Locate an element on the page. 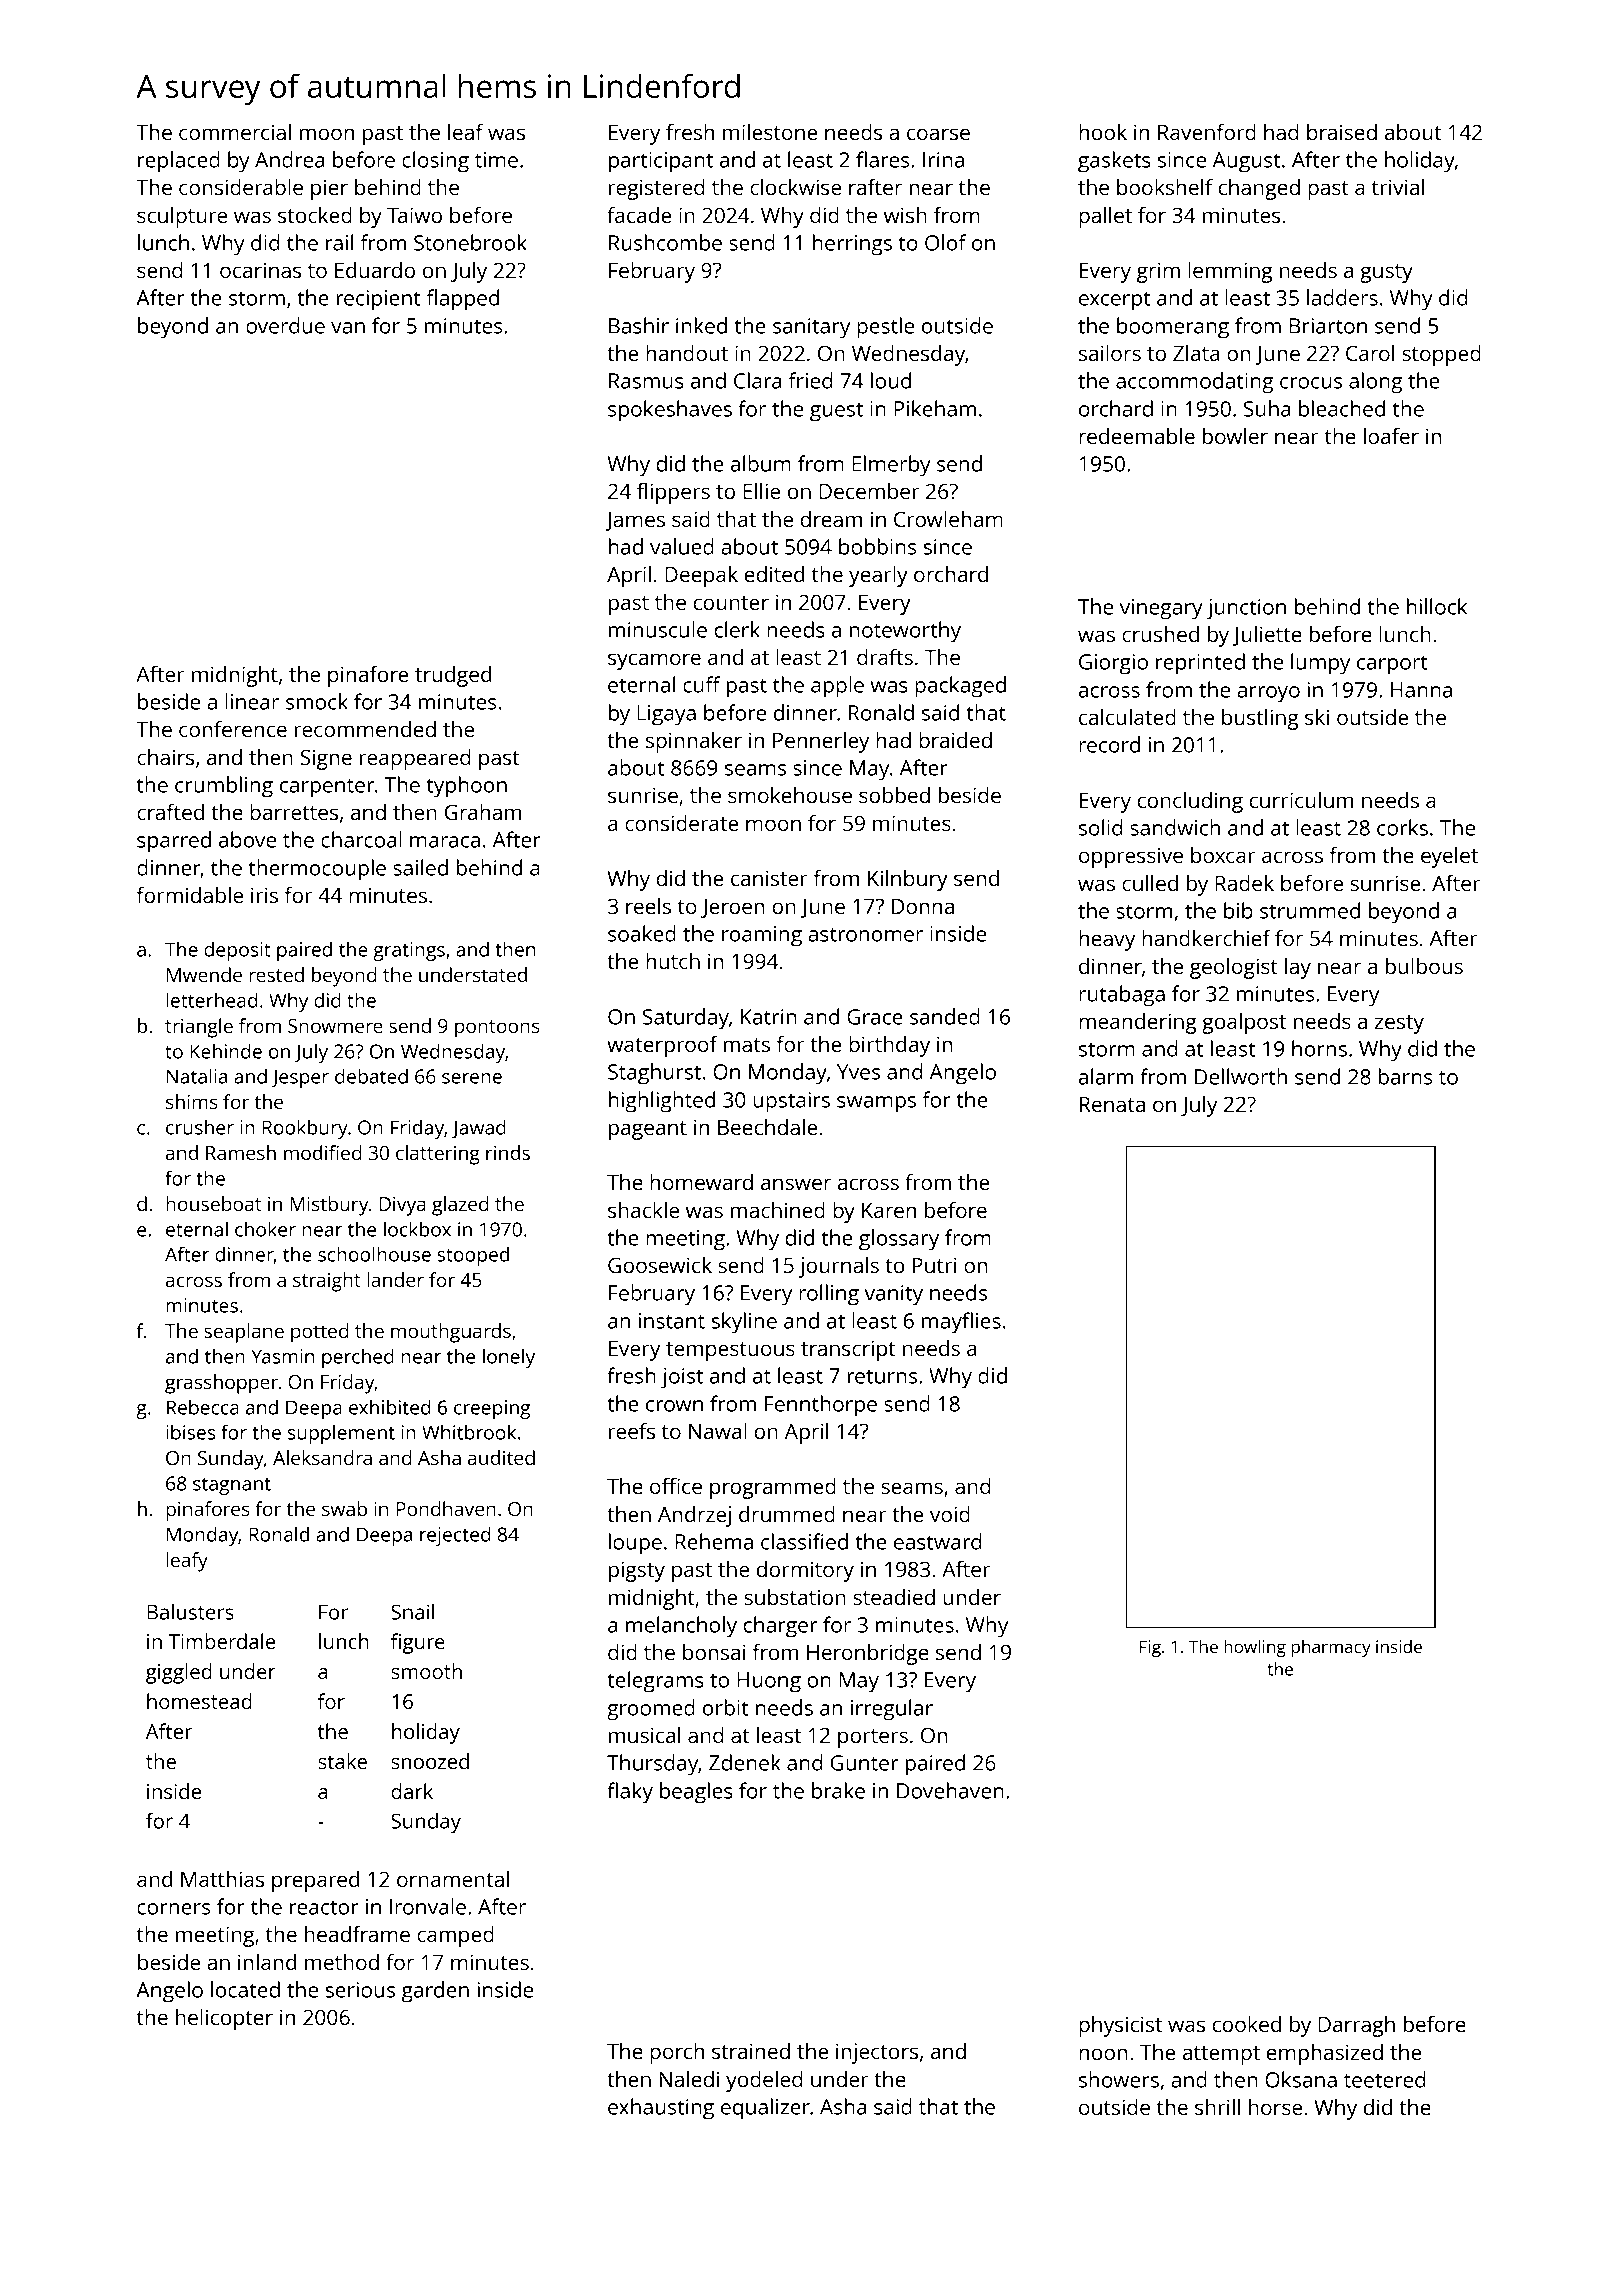  coarse is located at coordinates (938, 134).
